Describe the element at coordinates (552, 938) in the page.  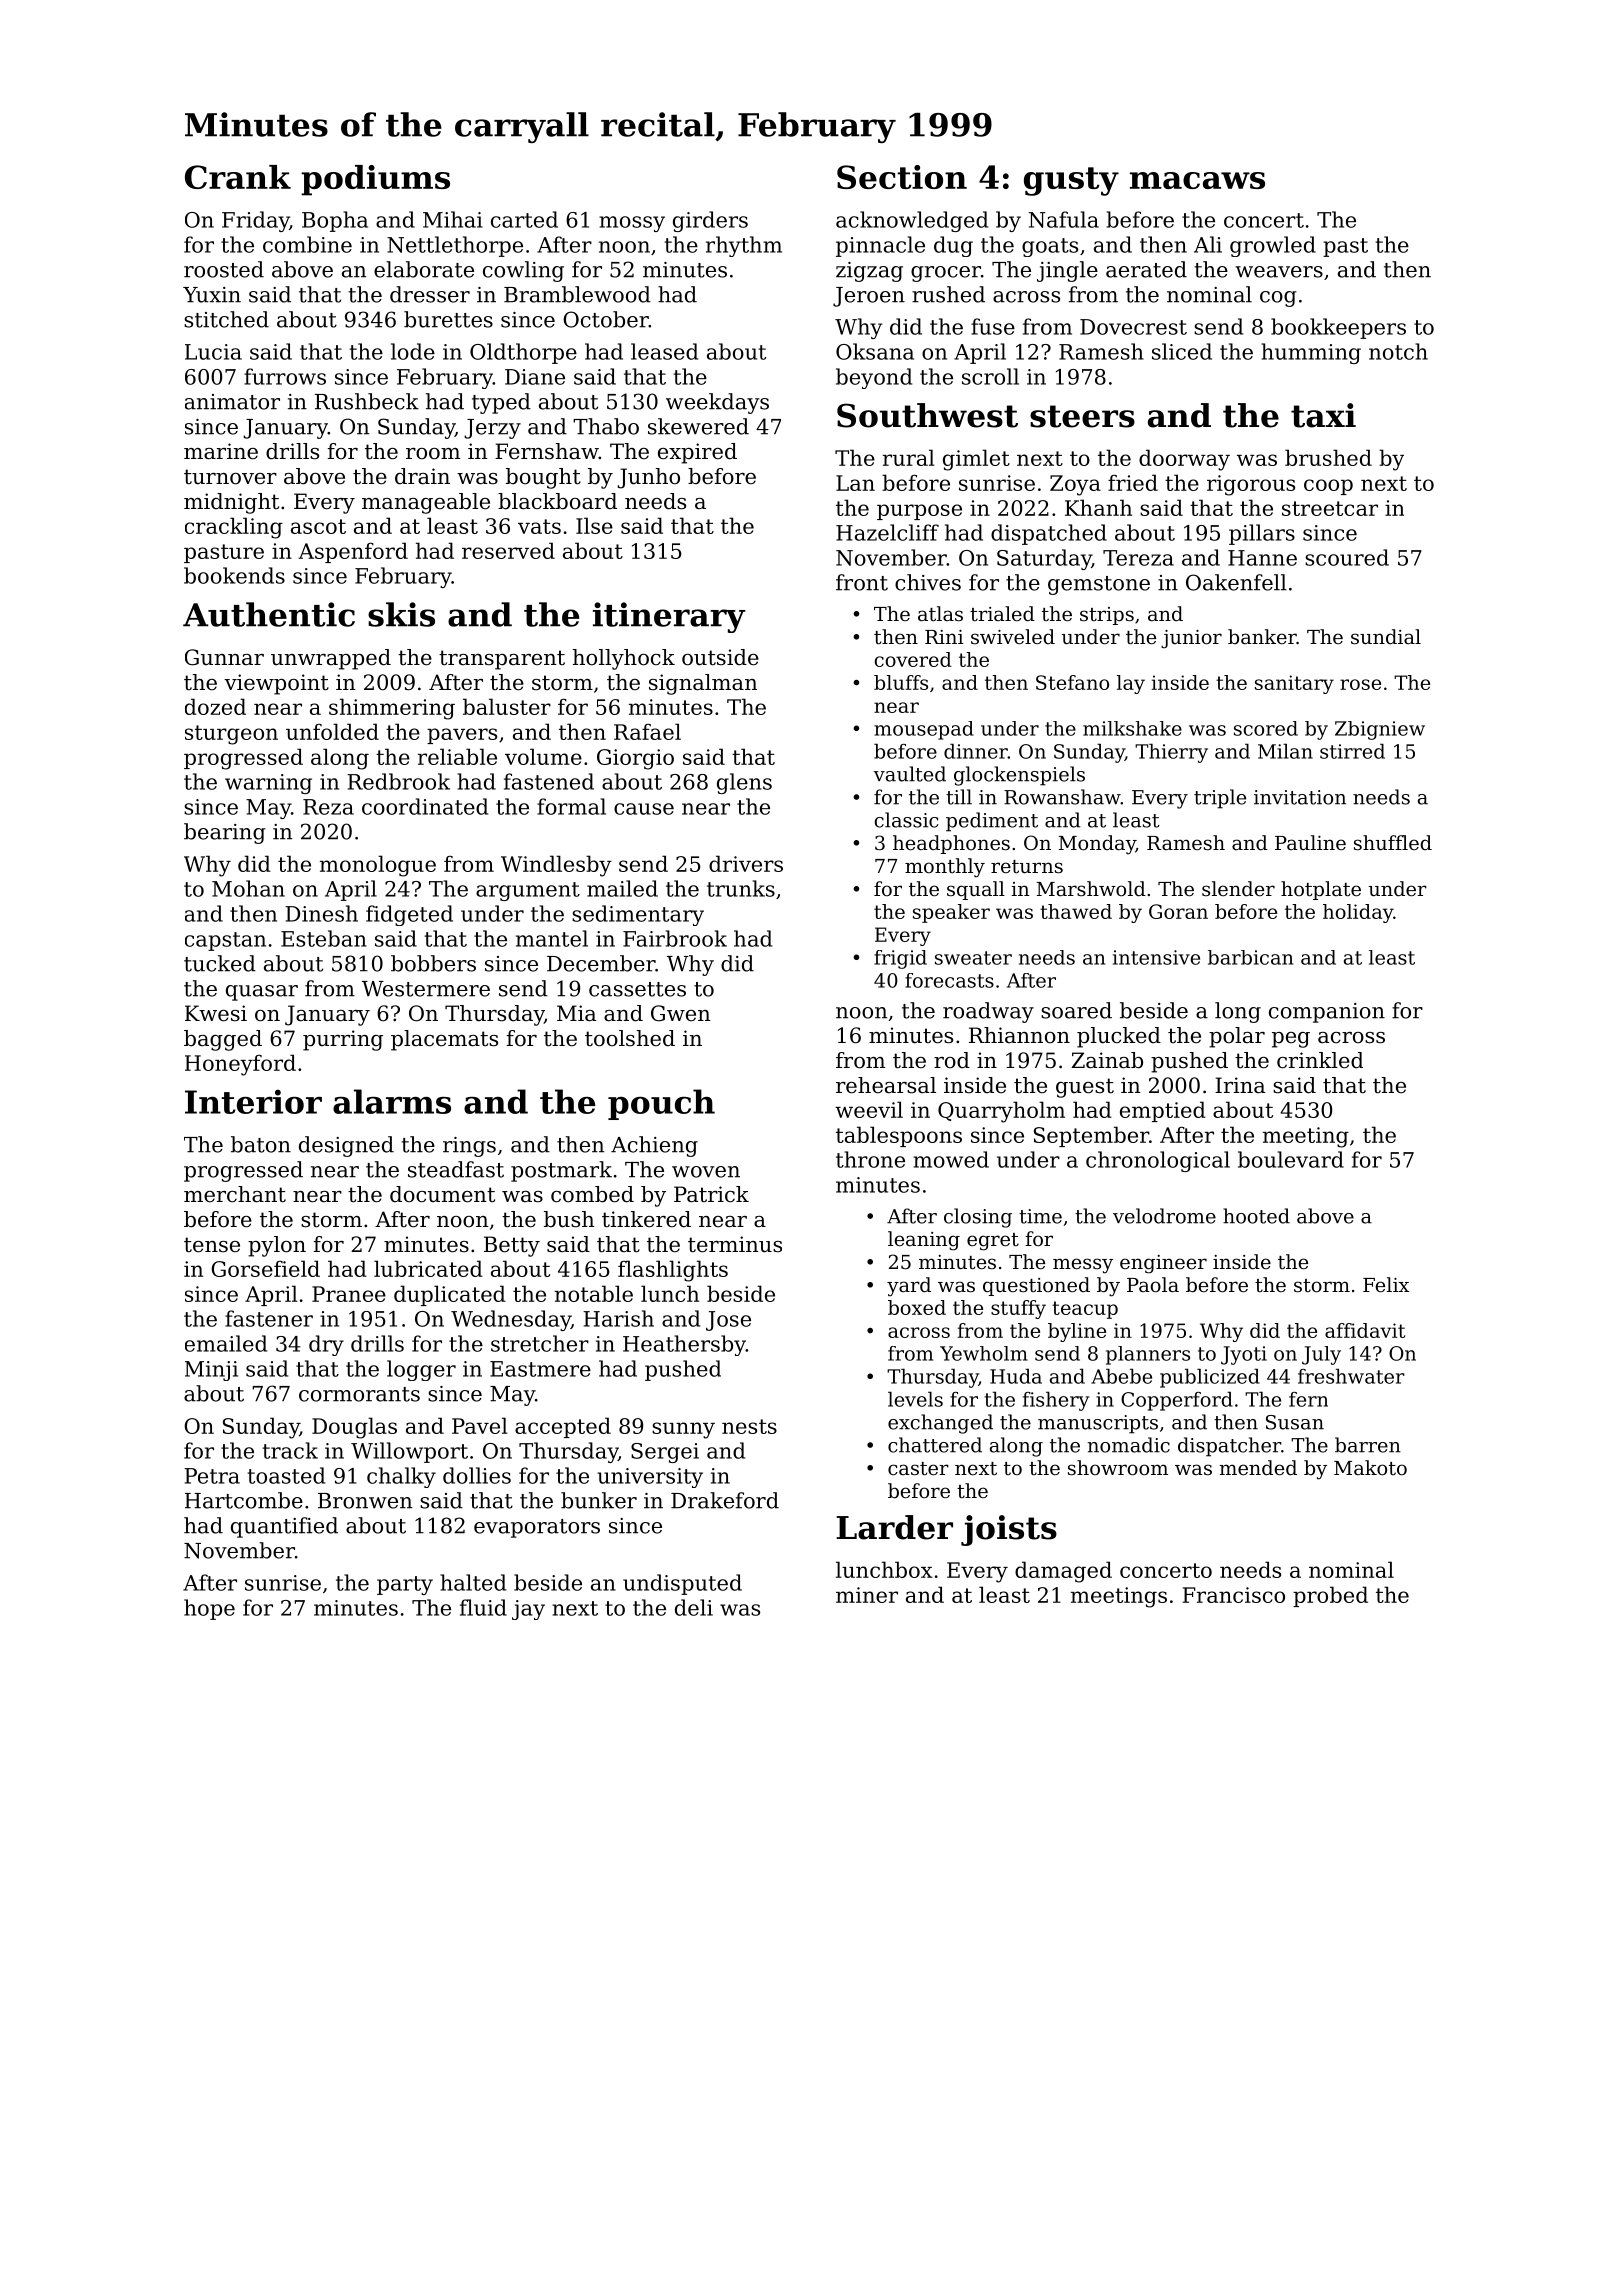
I see `mantel` at that location.
